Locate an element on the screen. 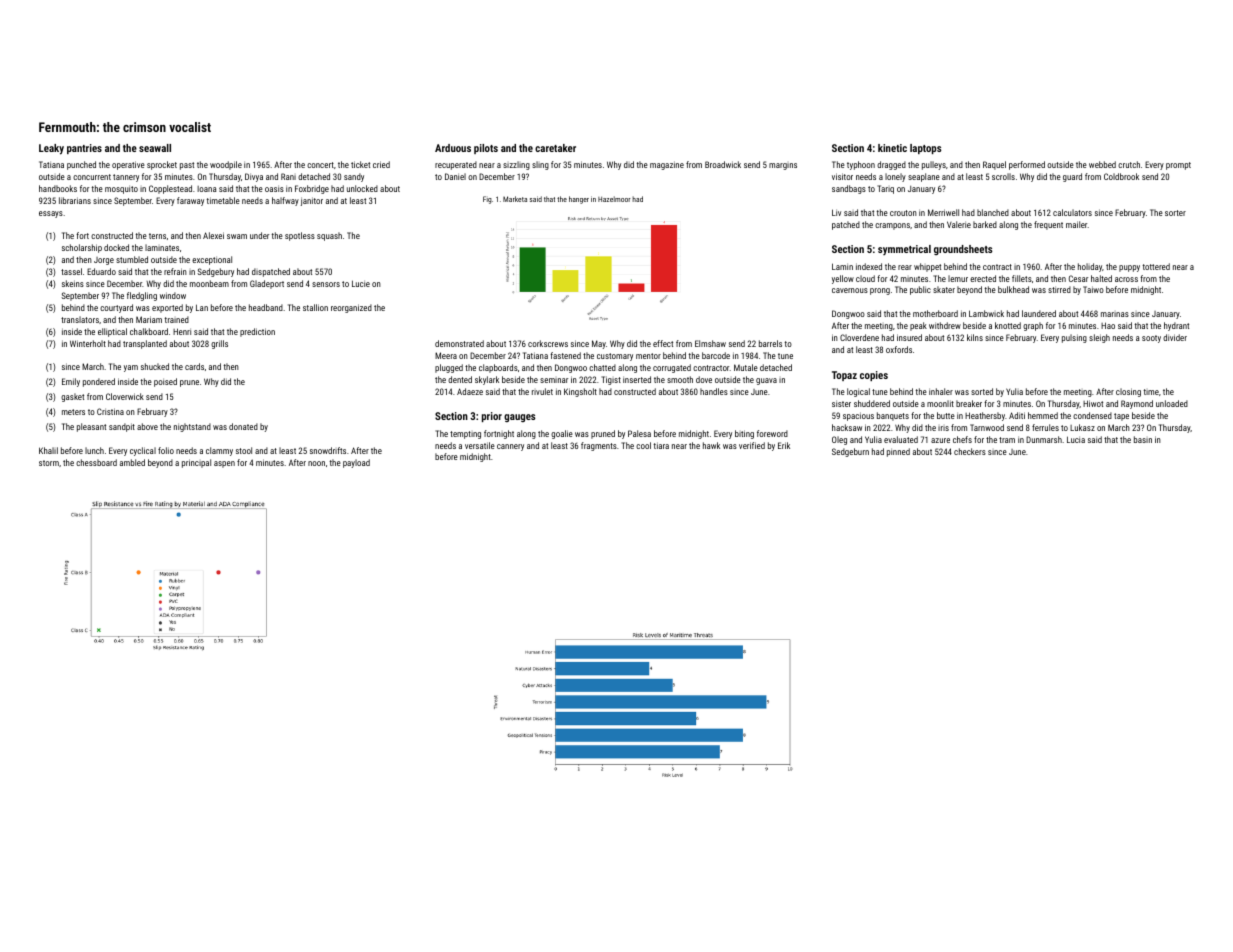 This screenshot has width=1233, height=952. seawall is located at coordinates (155, 148).
